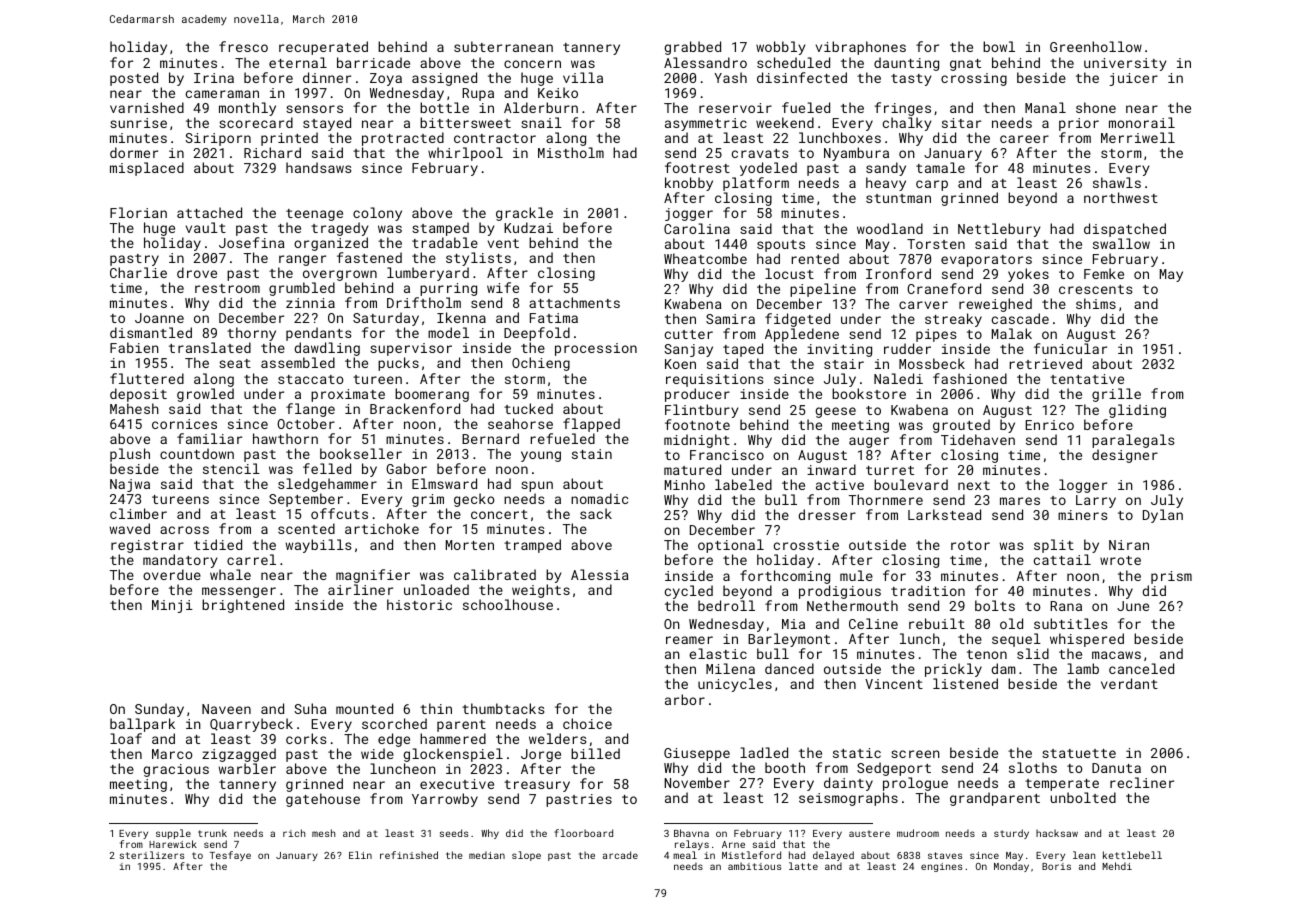  I want to click on reweighed, so click(995, 305).
